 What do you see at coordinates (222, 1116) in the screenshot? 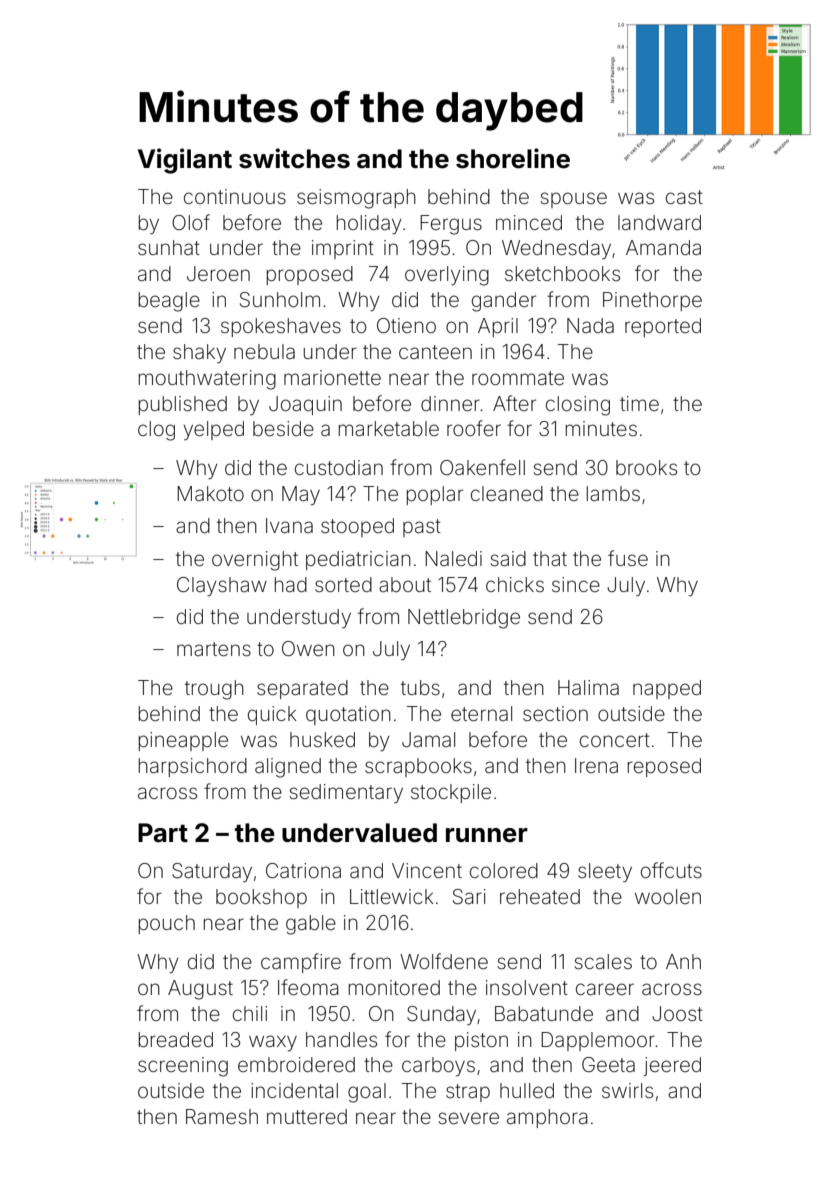
I see `Ramesh` at bounding box center [222, 1116].
